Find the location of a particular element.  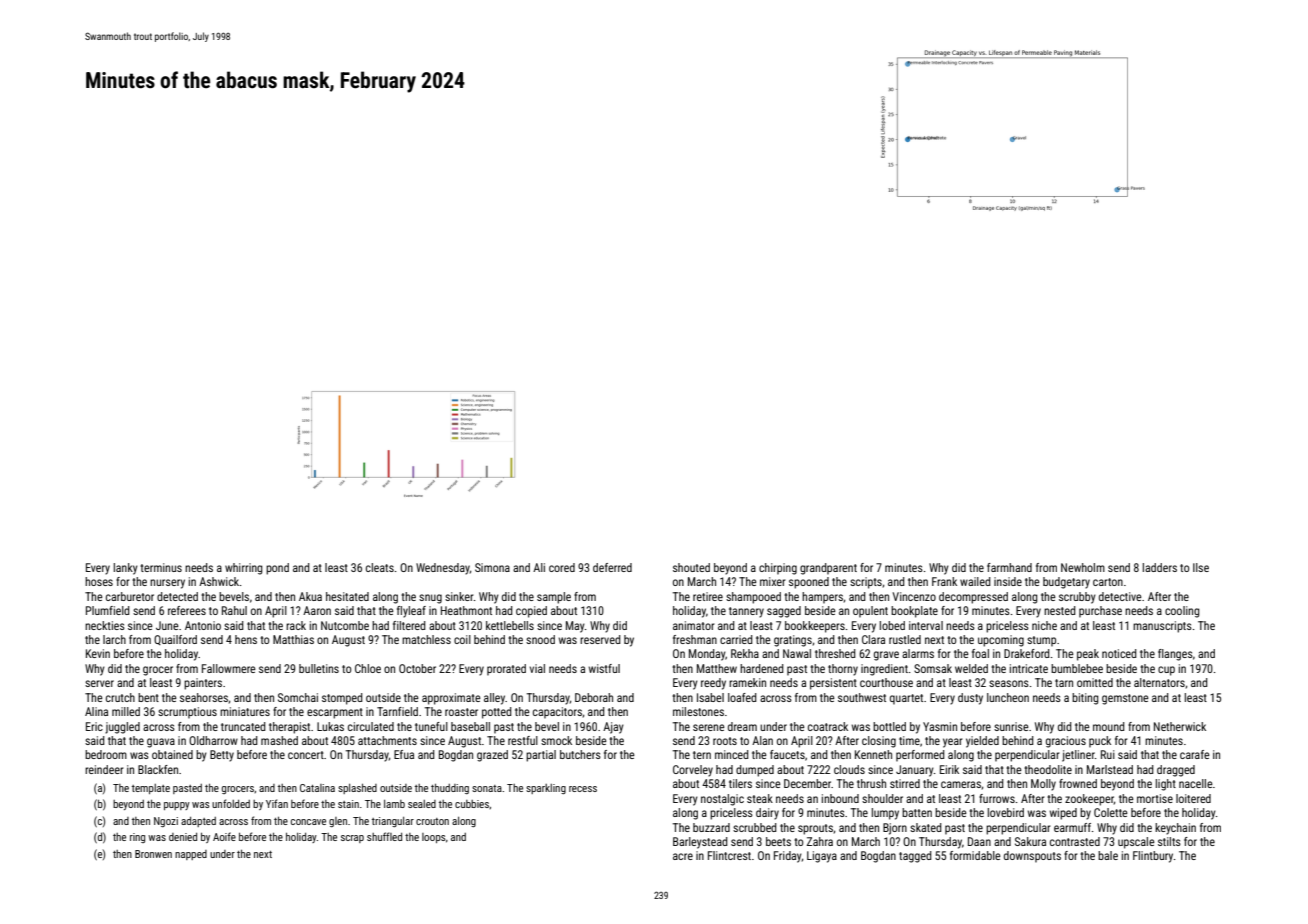

Bronwen is located at coordinates (153, 854).
